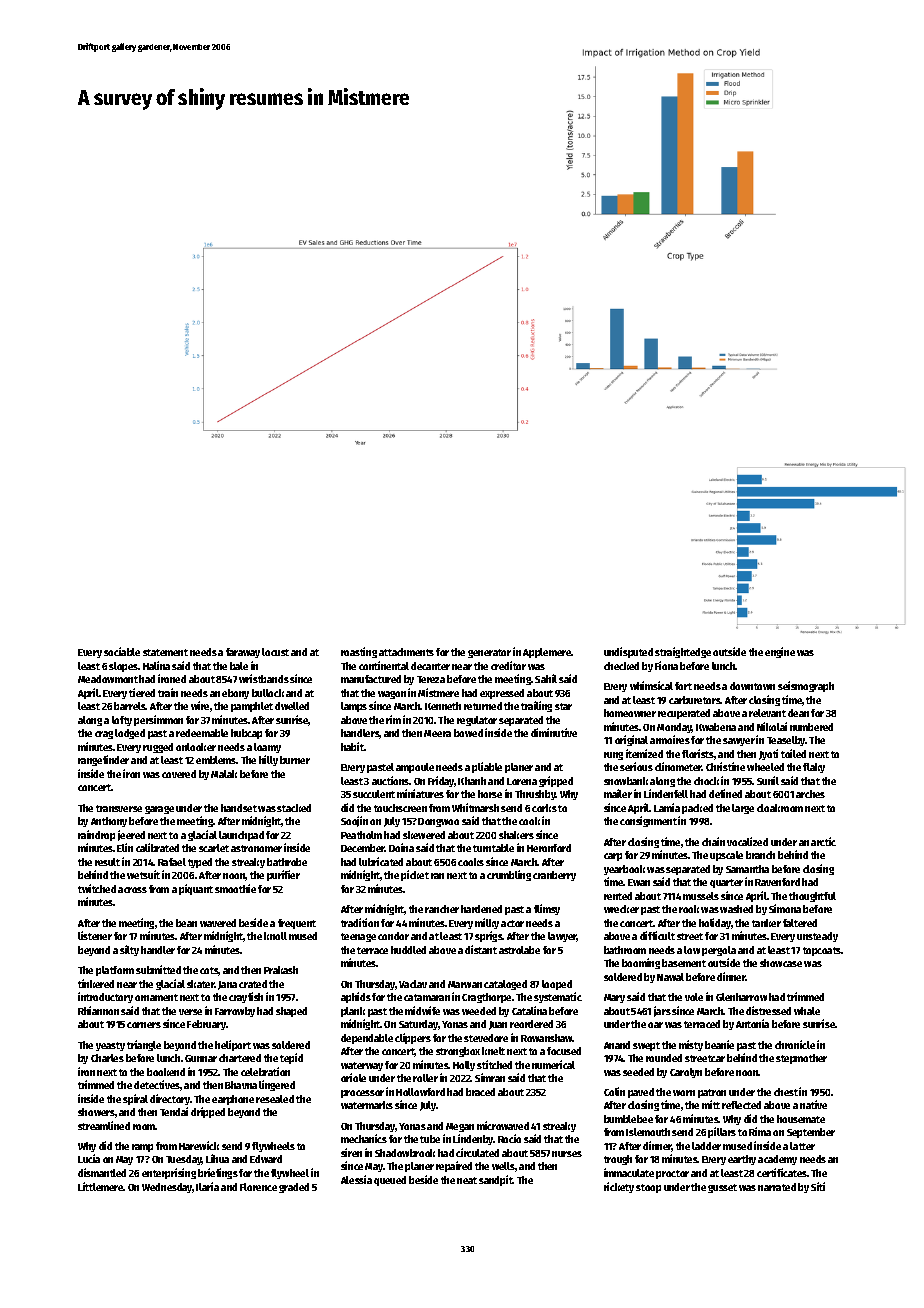 The height and width of the screenshot is (1308, 924). Describe the element at coordinates (747, 869) in the screenshot. I see `Samantha` at that location.
